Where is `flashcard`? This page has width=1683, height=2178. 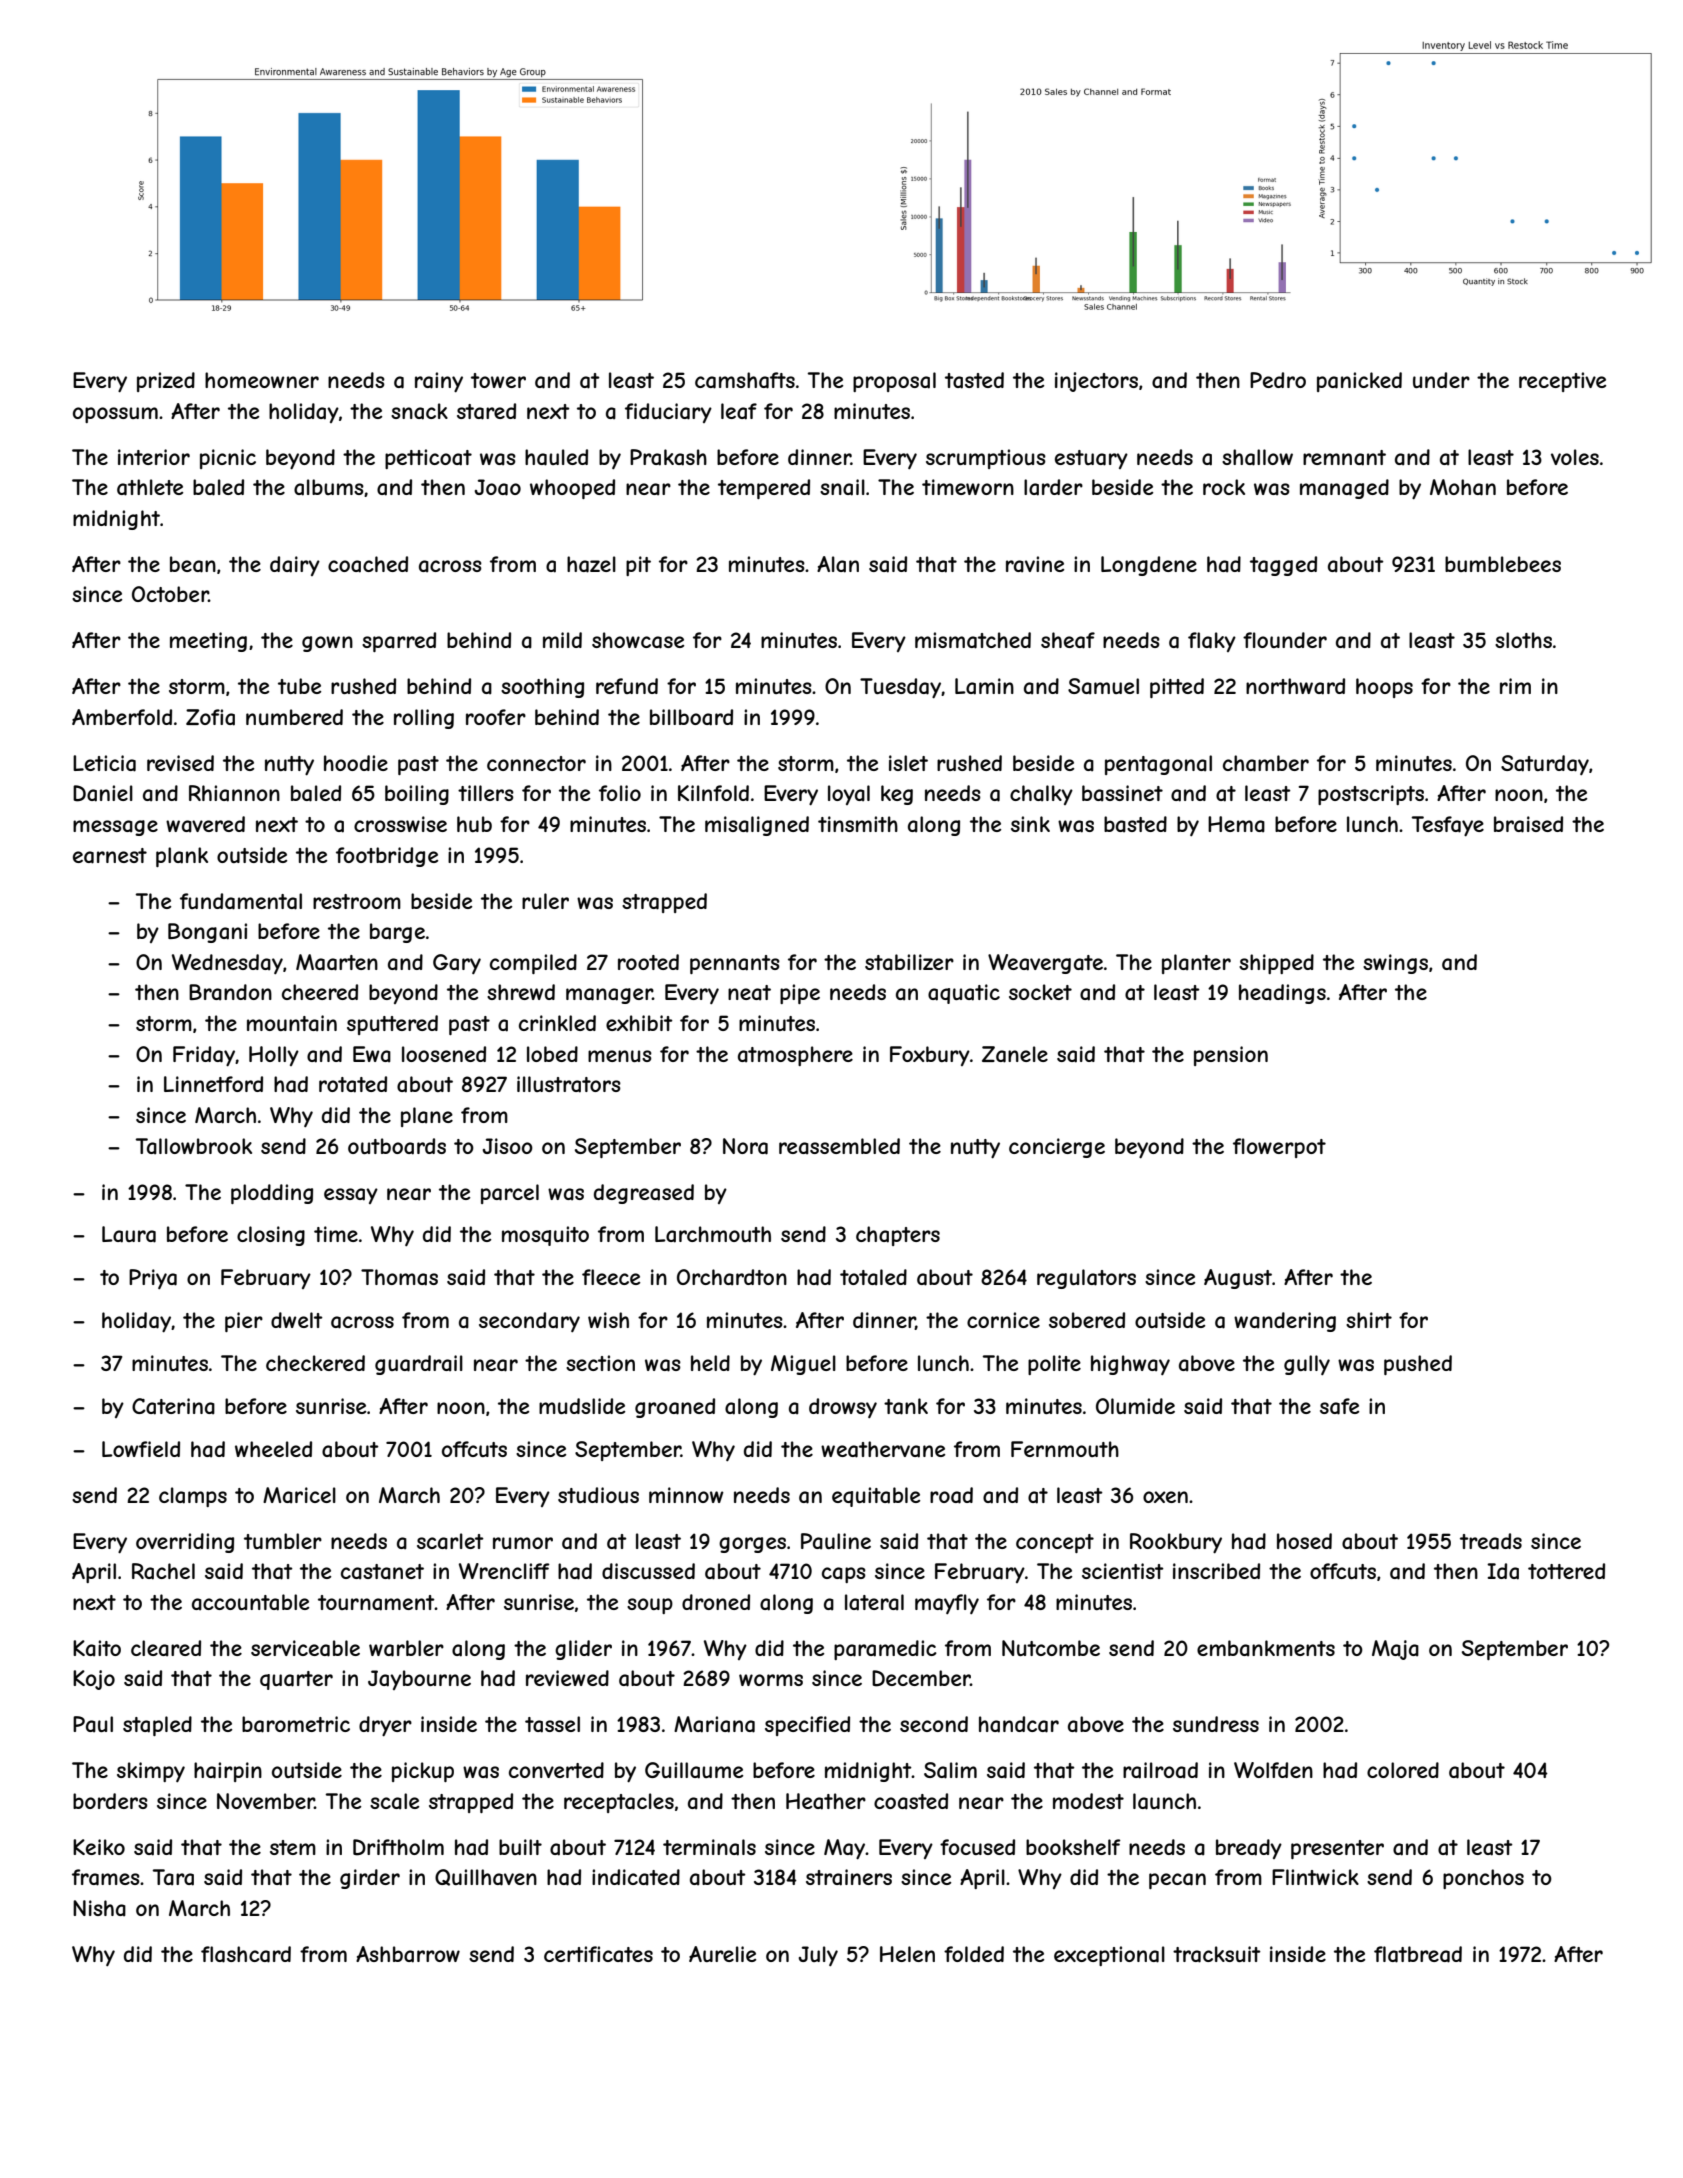
flashcard is located at coordinates (246, 1954).
